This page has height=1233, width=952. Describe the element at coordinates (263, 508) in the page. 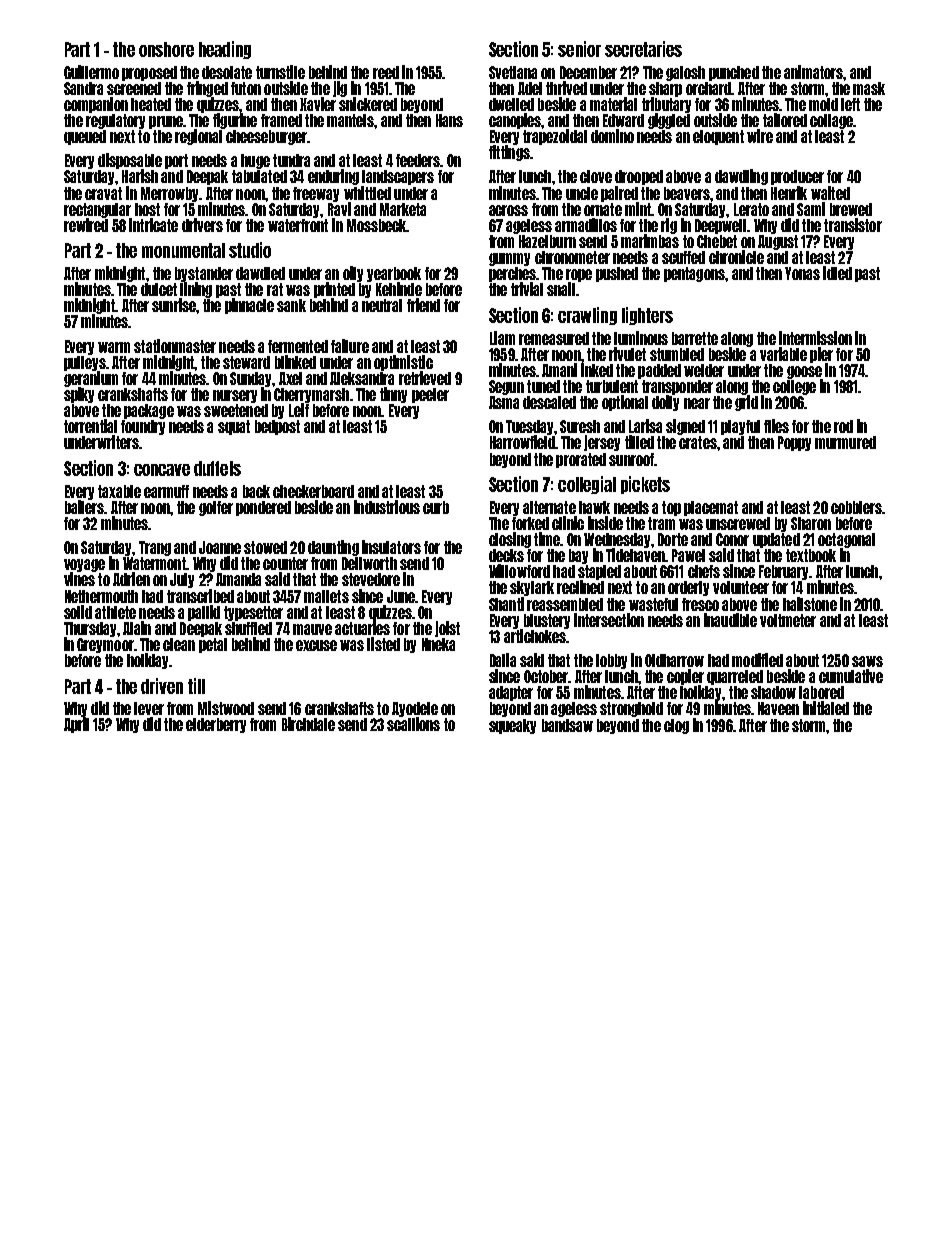

I see `pondered` at that location.
